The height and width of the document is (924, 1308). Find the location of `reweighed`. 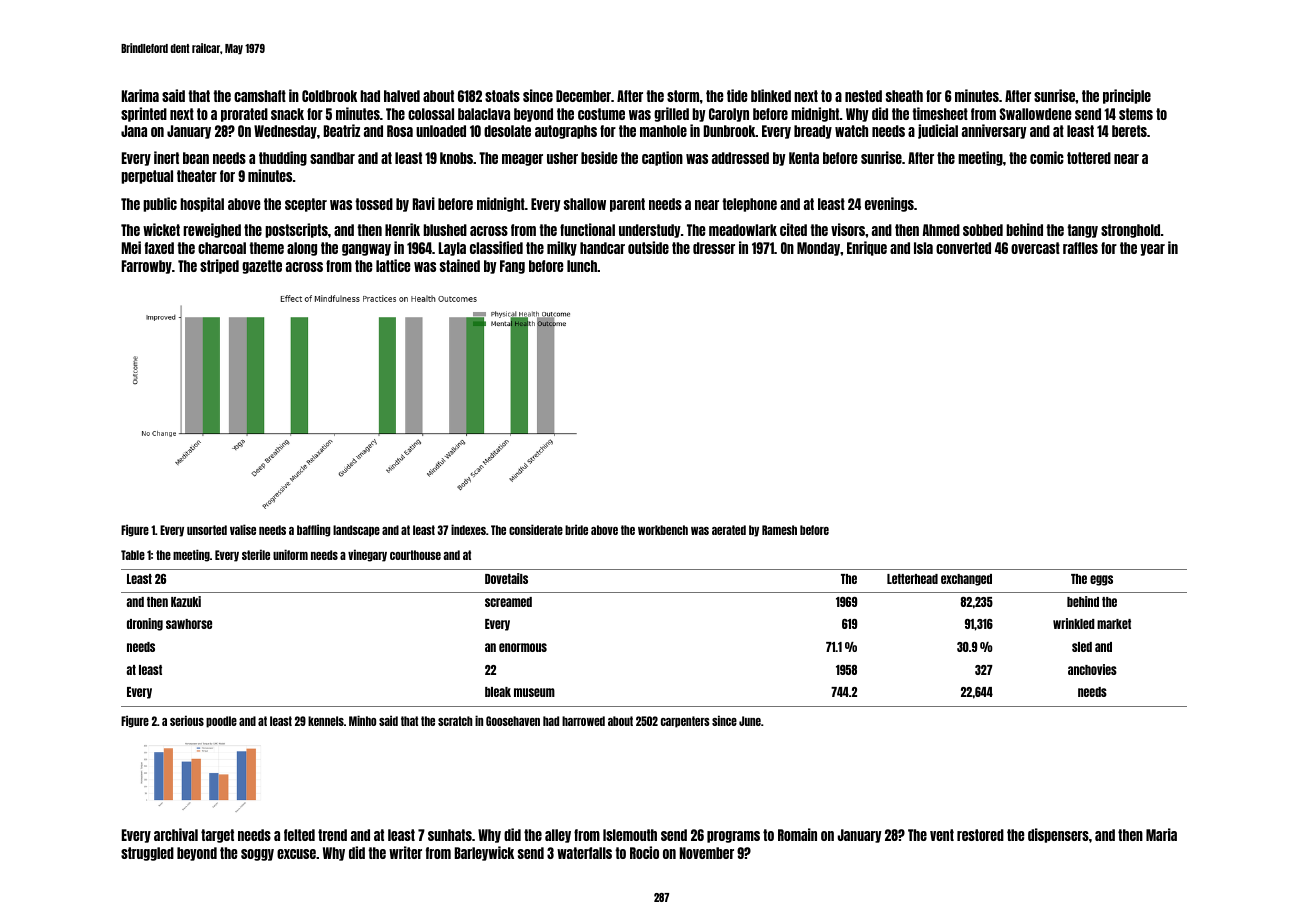

reweighed is located at coordinates (212, 230).
